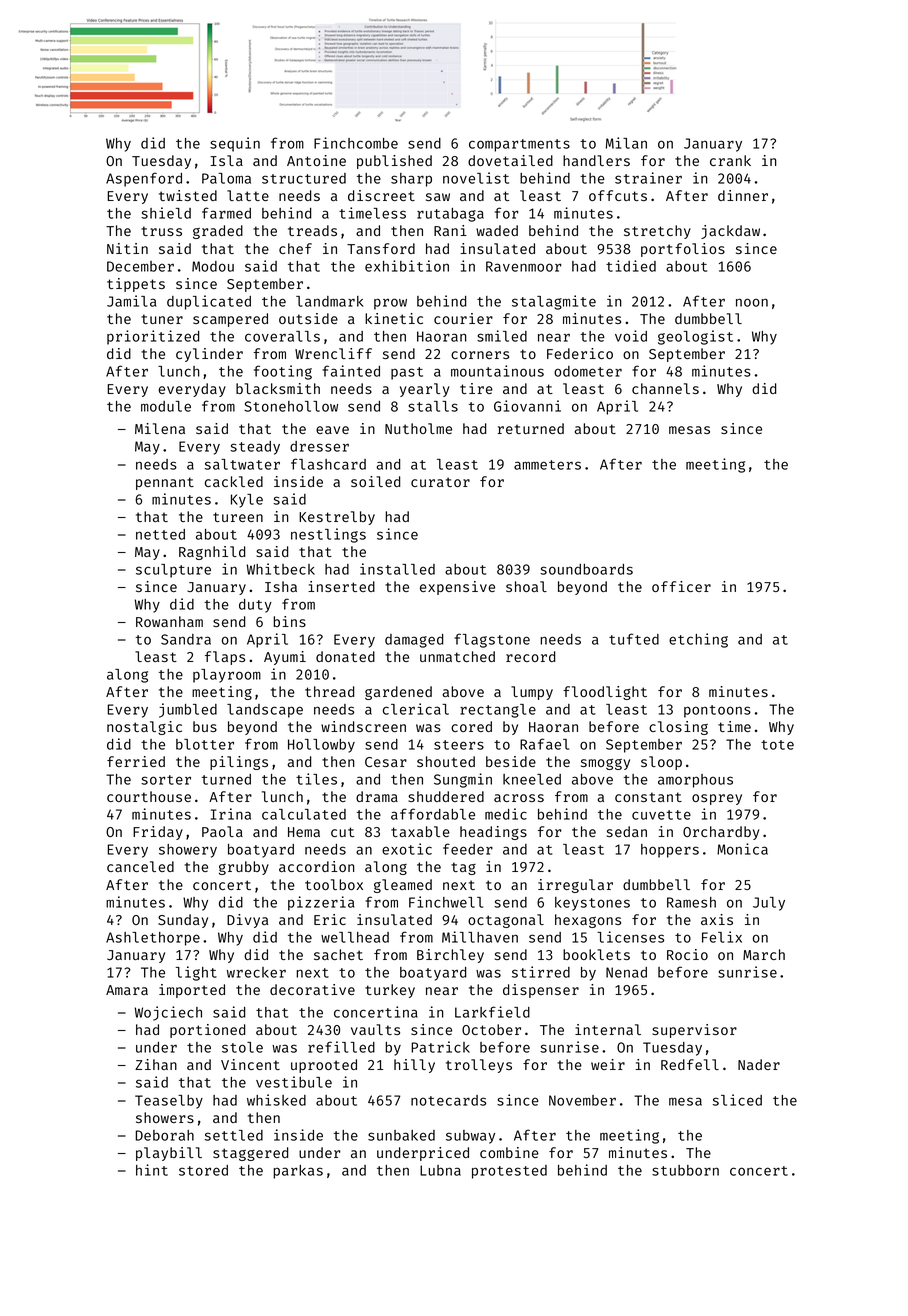  I want to click on protested, so click(509, 1172).
